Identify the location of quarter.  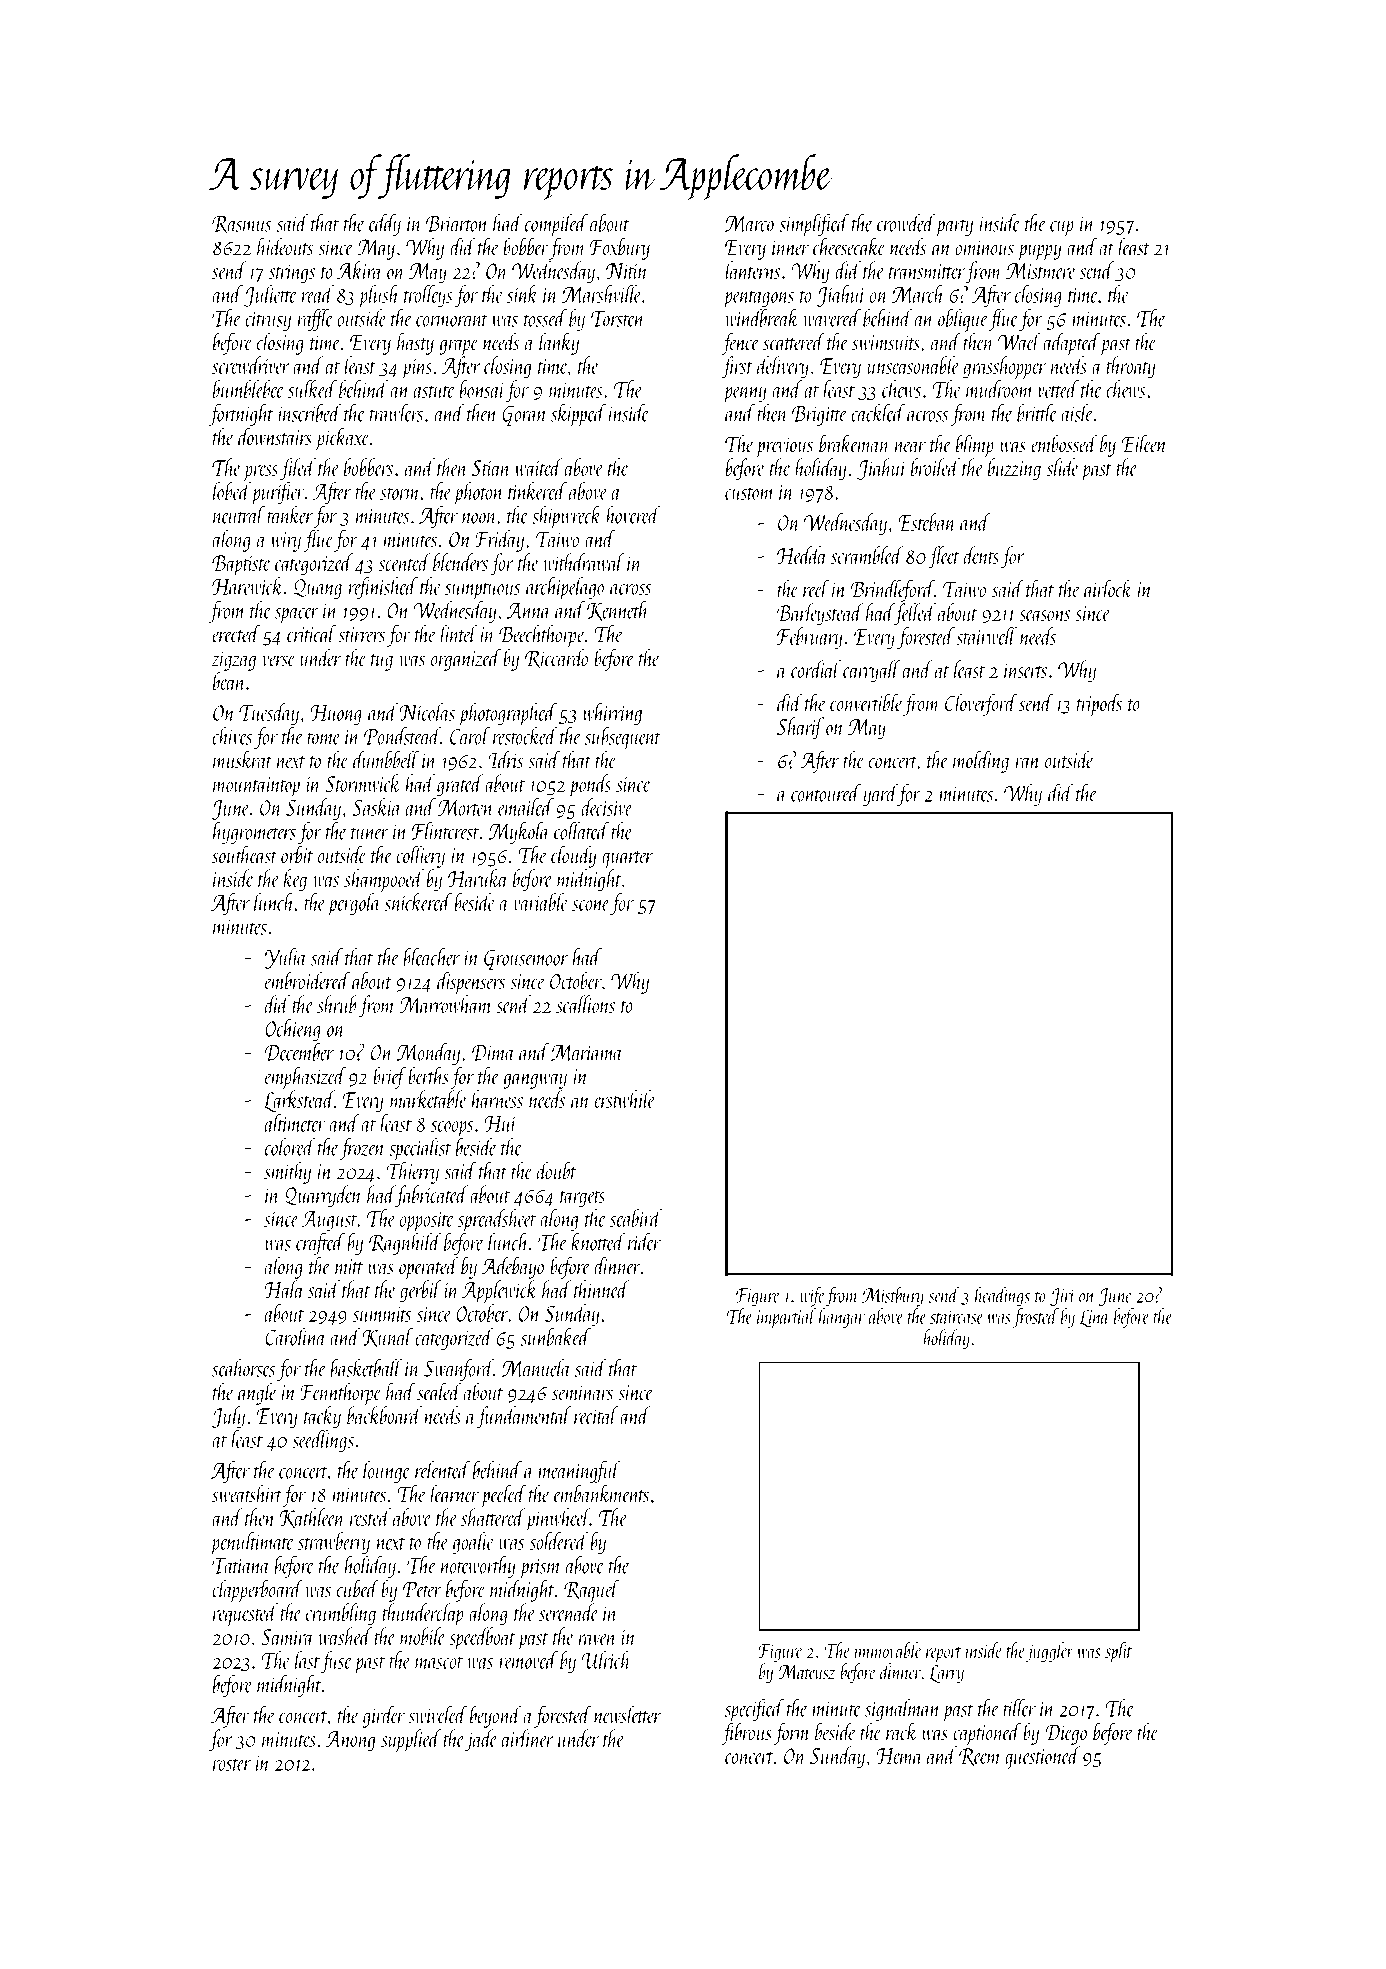
(627, 860).
